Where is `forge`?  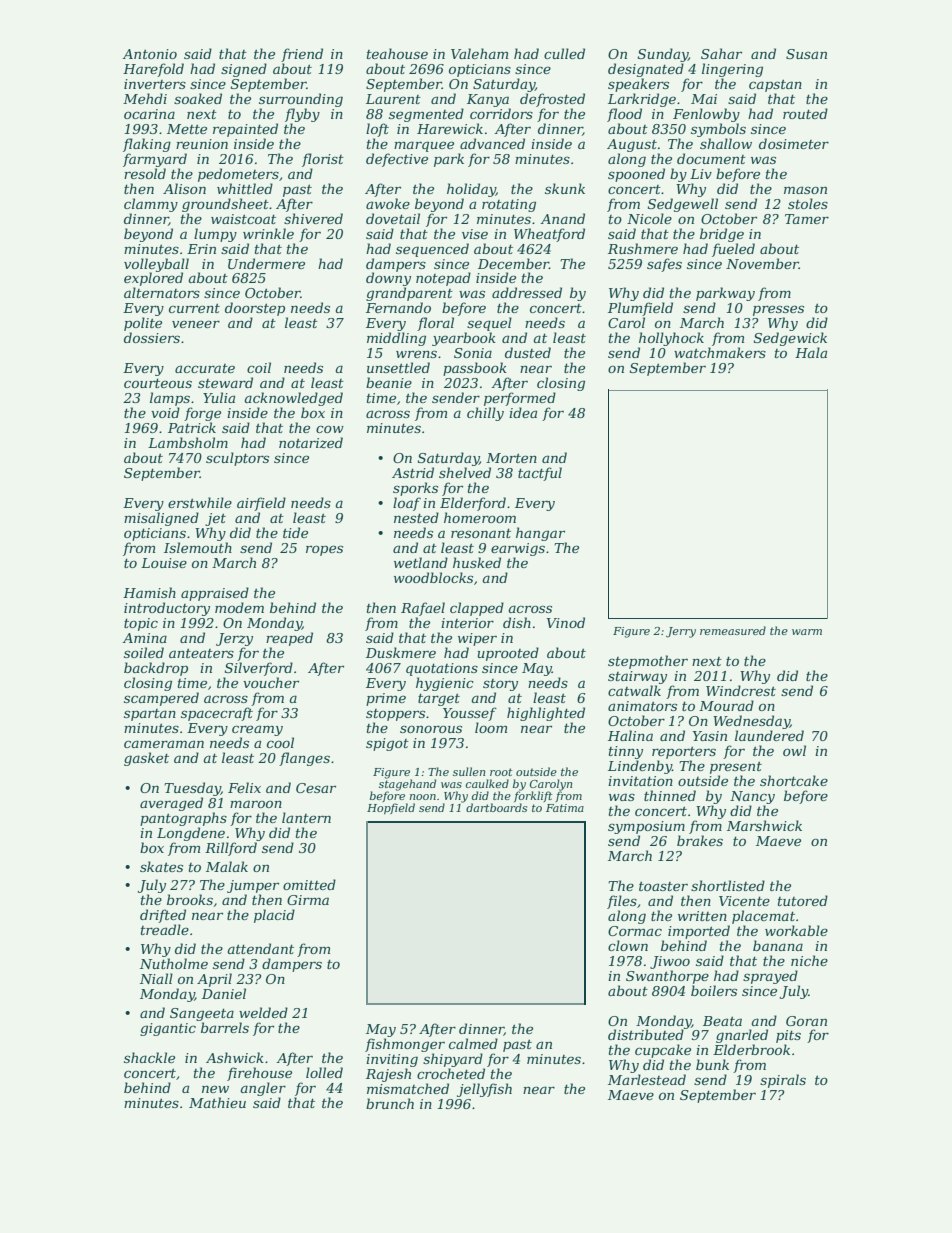
forge is located at coordinates (202, 414).
